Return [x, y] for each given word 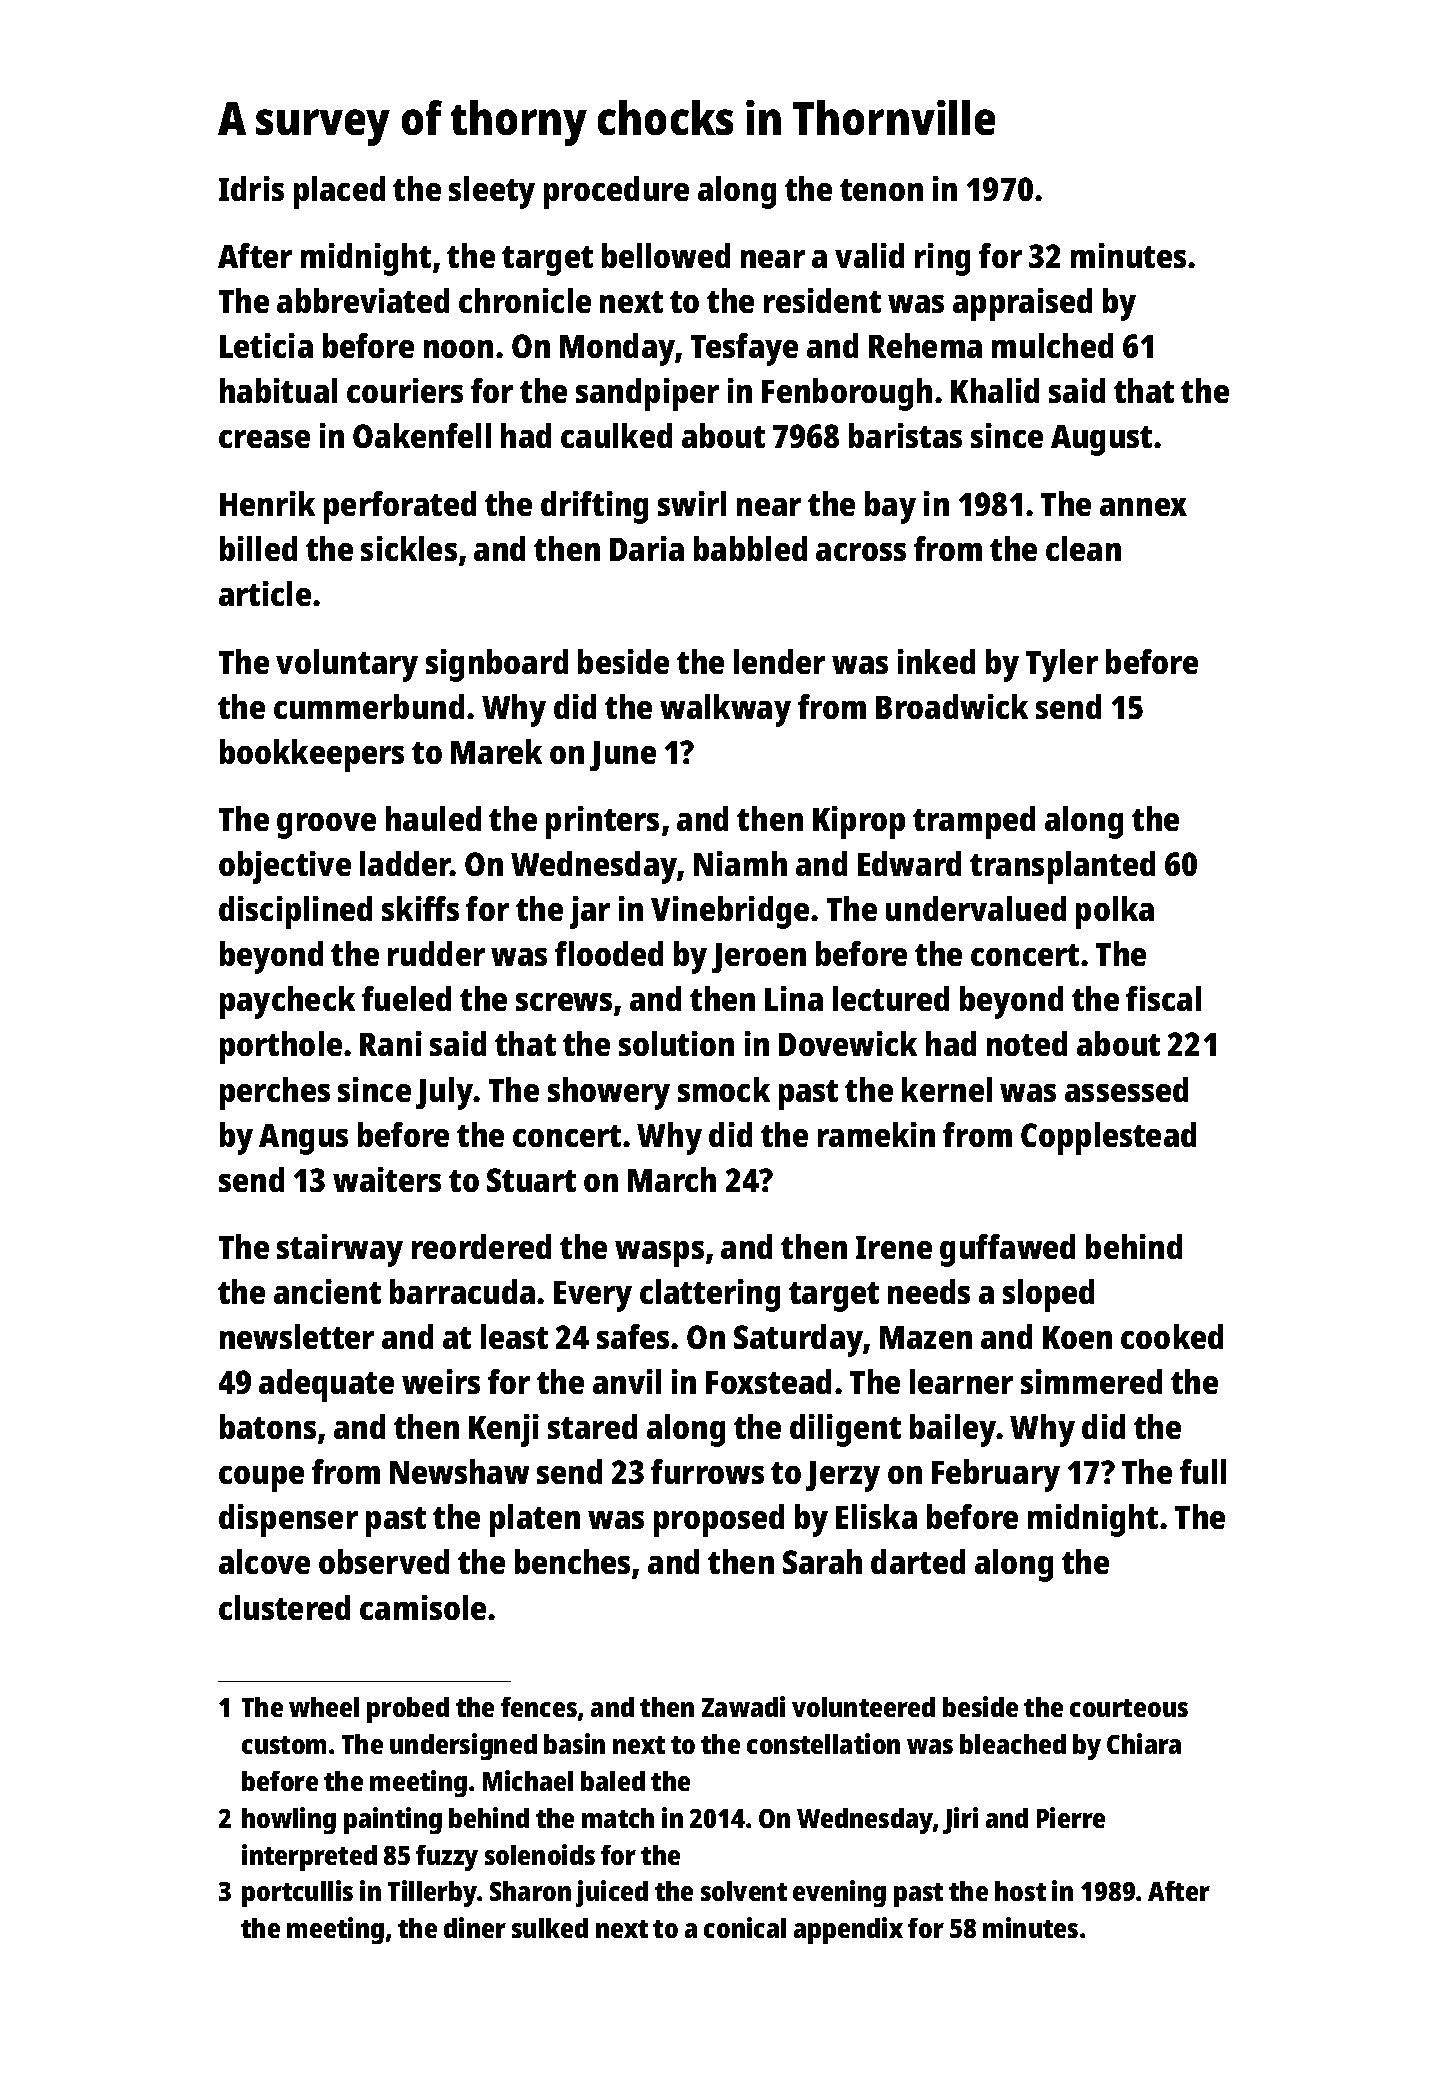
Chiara [1144, 1743]
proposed [719, 1520]
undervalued [976, 908]
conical [745, 1927]
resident [822, 300]
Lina [794, 998]
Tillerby [433, 1893]
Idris [251, 188]
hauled [433, 818]
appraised [1022, 304]
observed [384, 1561]
